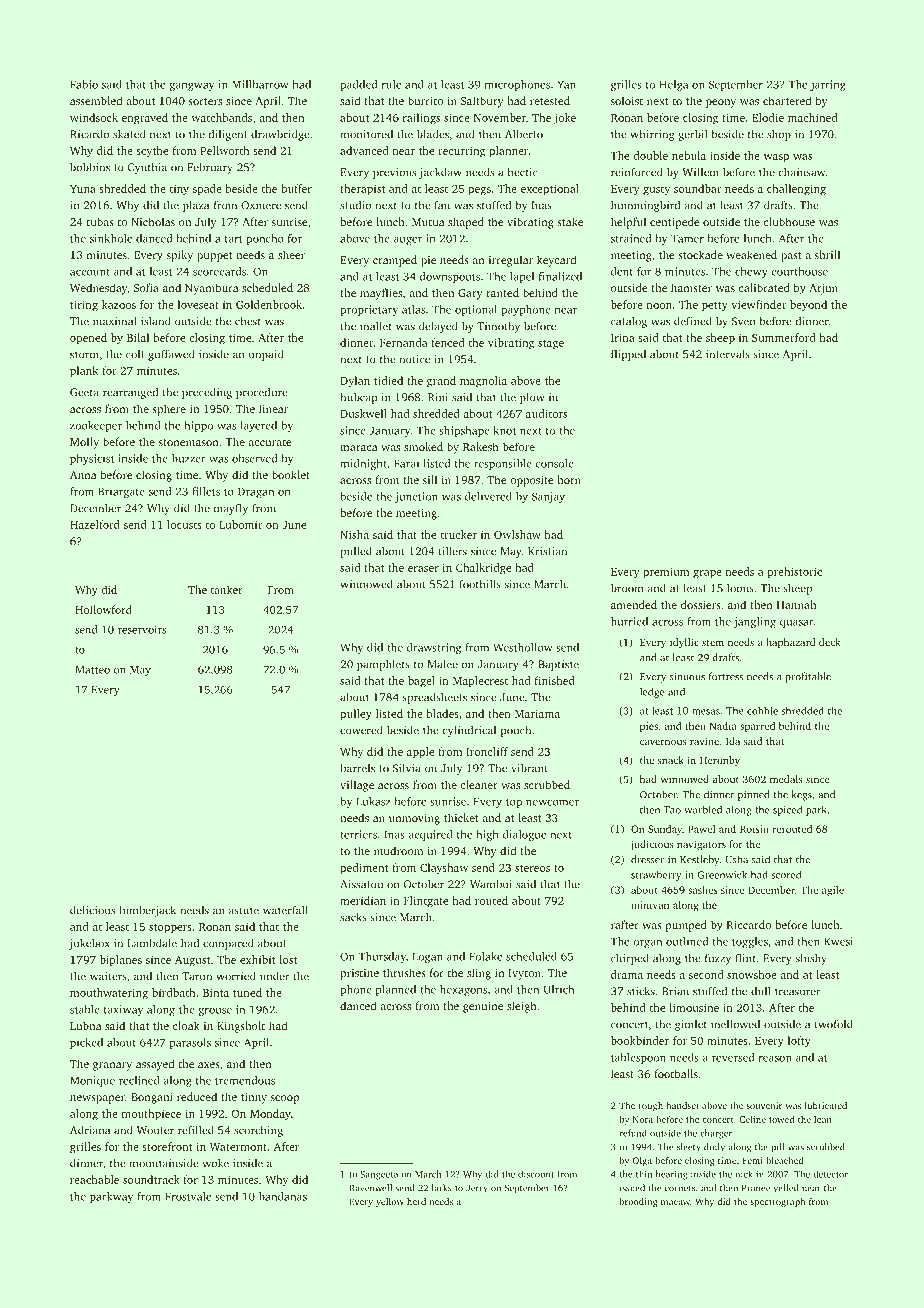 The width and height of the image is (924, 1308). Describe the element at coordinates (224, 150) in the image. I see `Pellworth` at that location.
